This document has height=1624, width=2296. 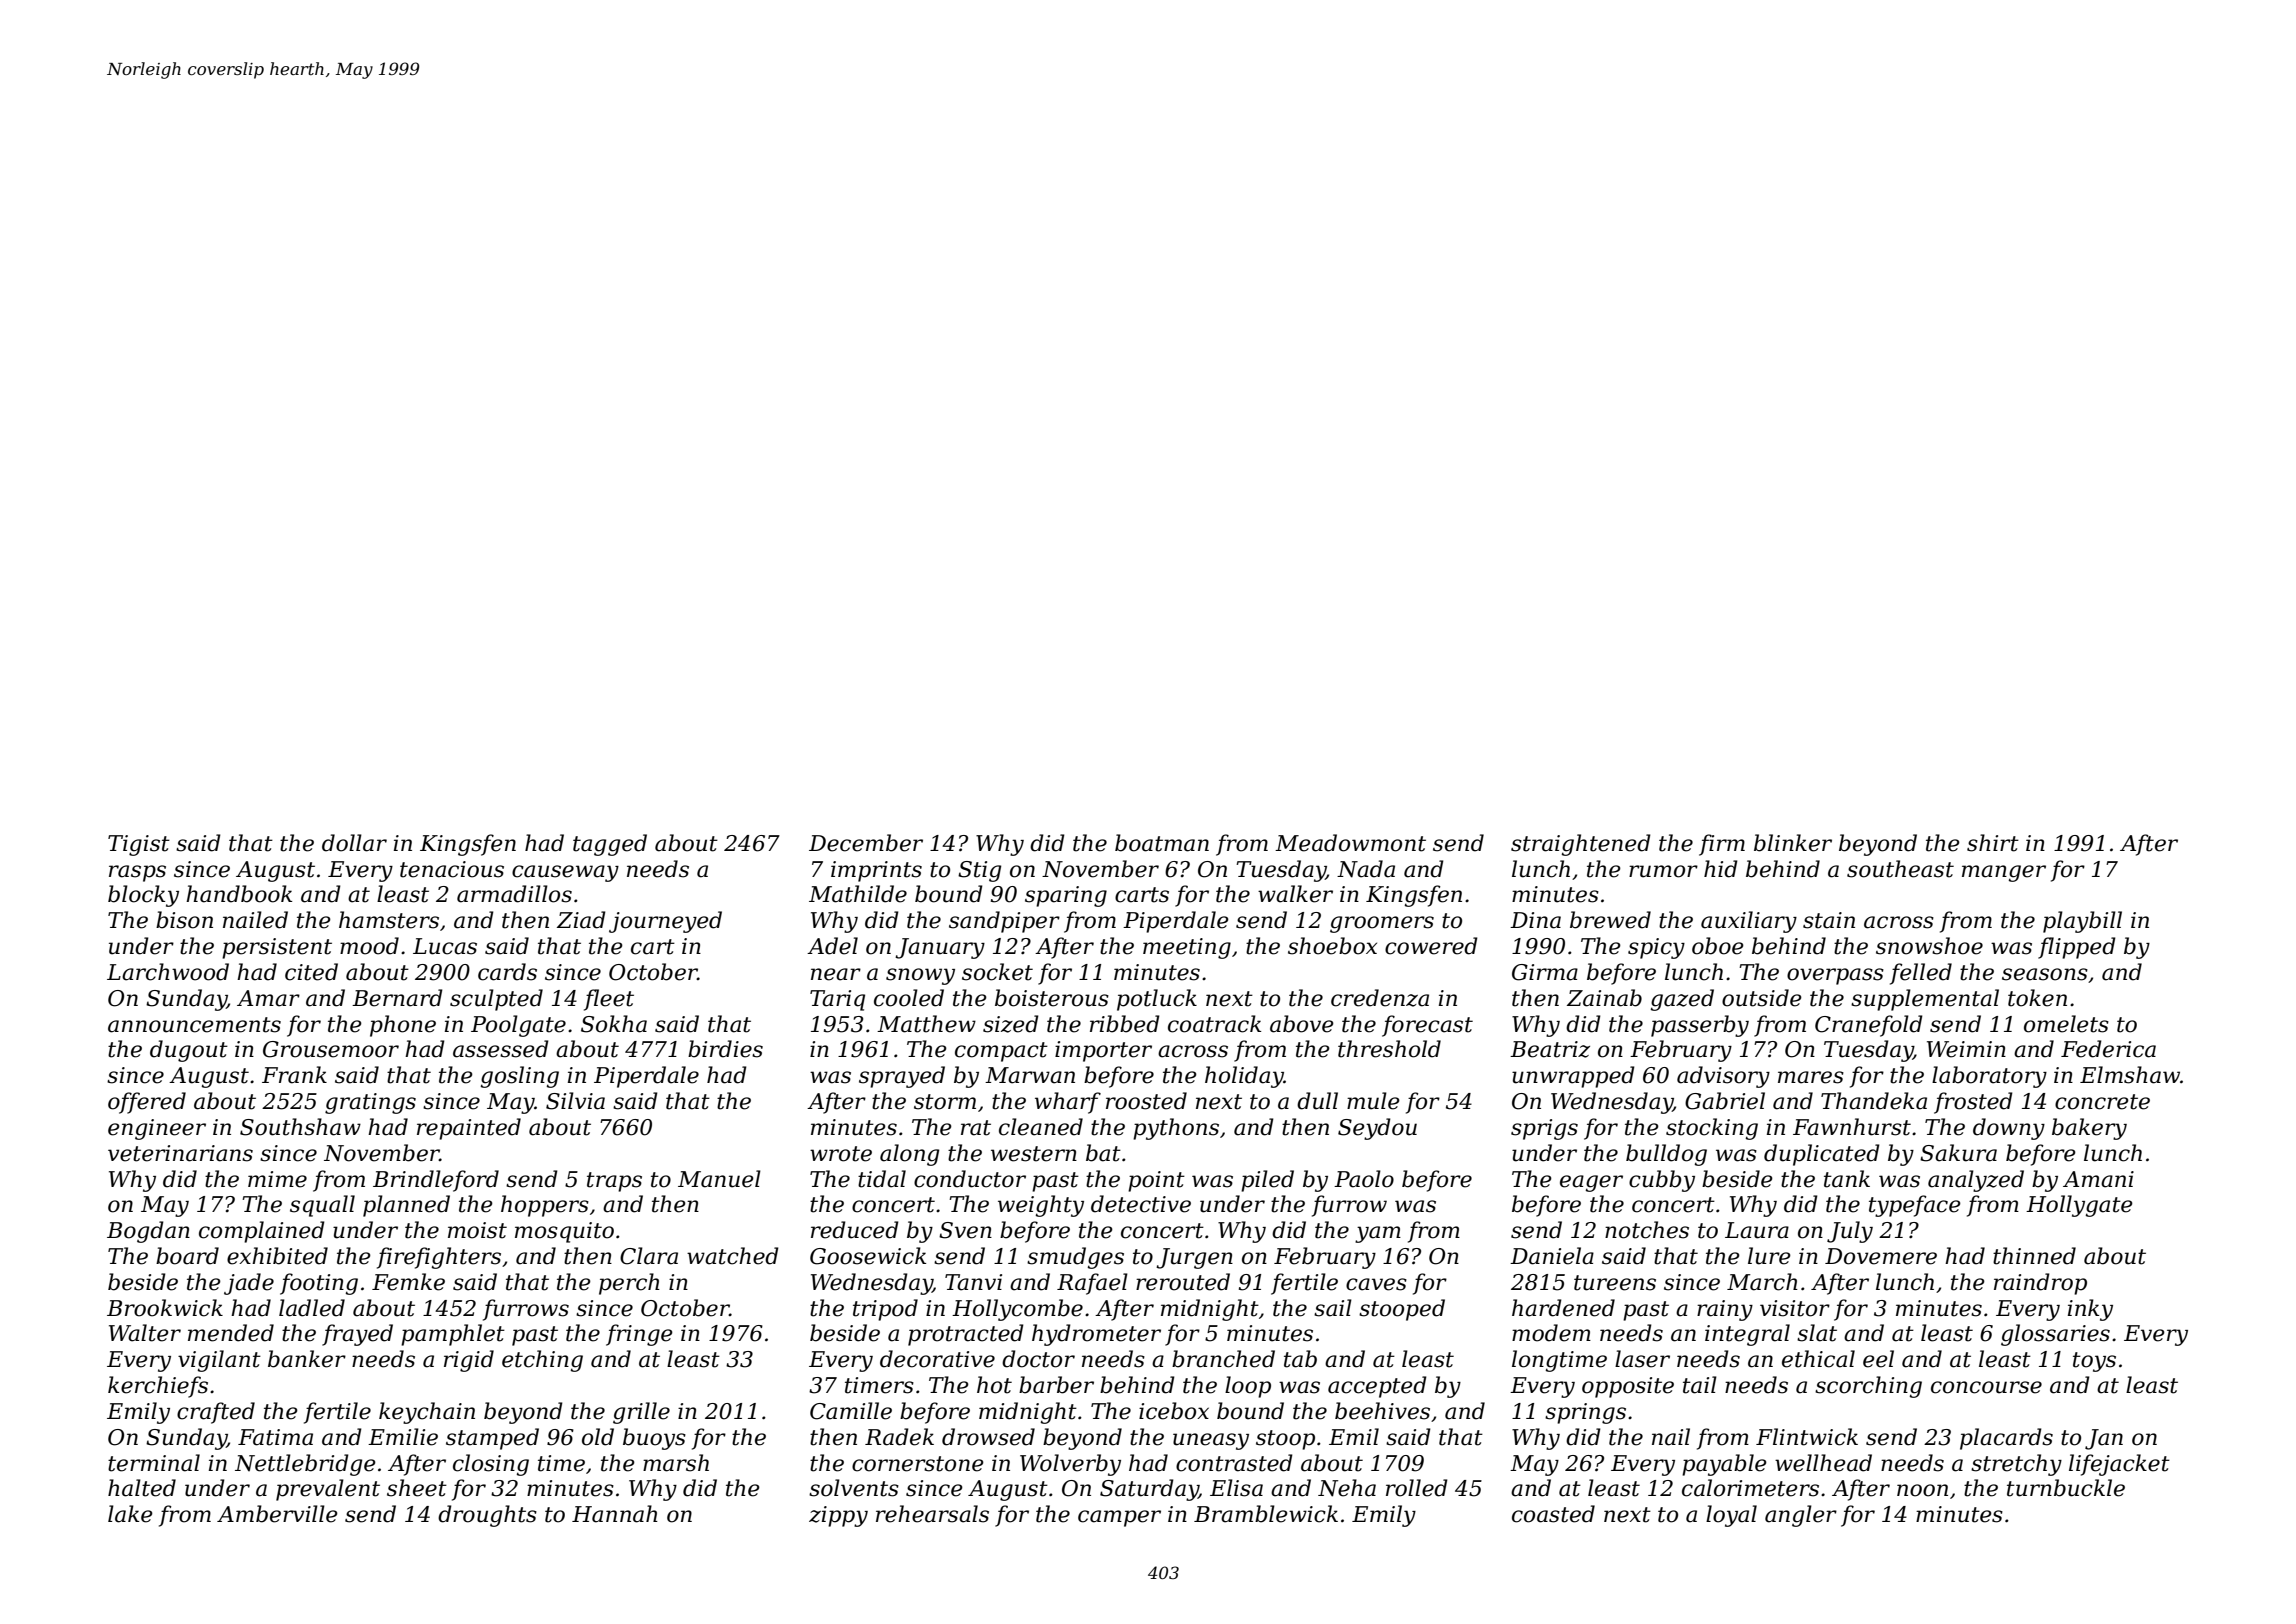 I want to click on decorative, so click(x=937, y=1359).
